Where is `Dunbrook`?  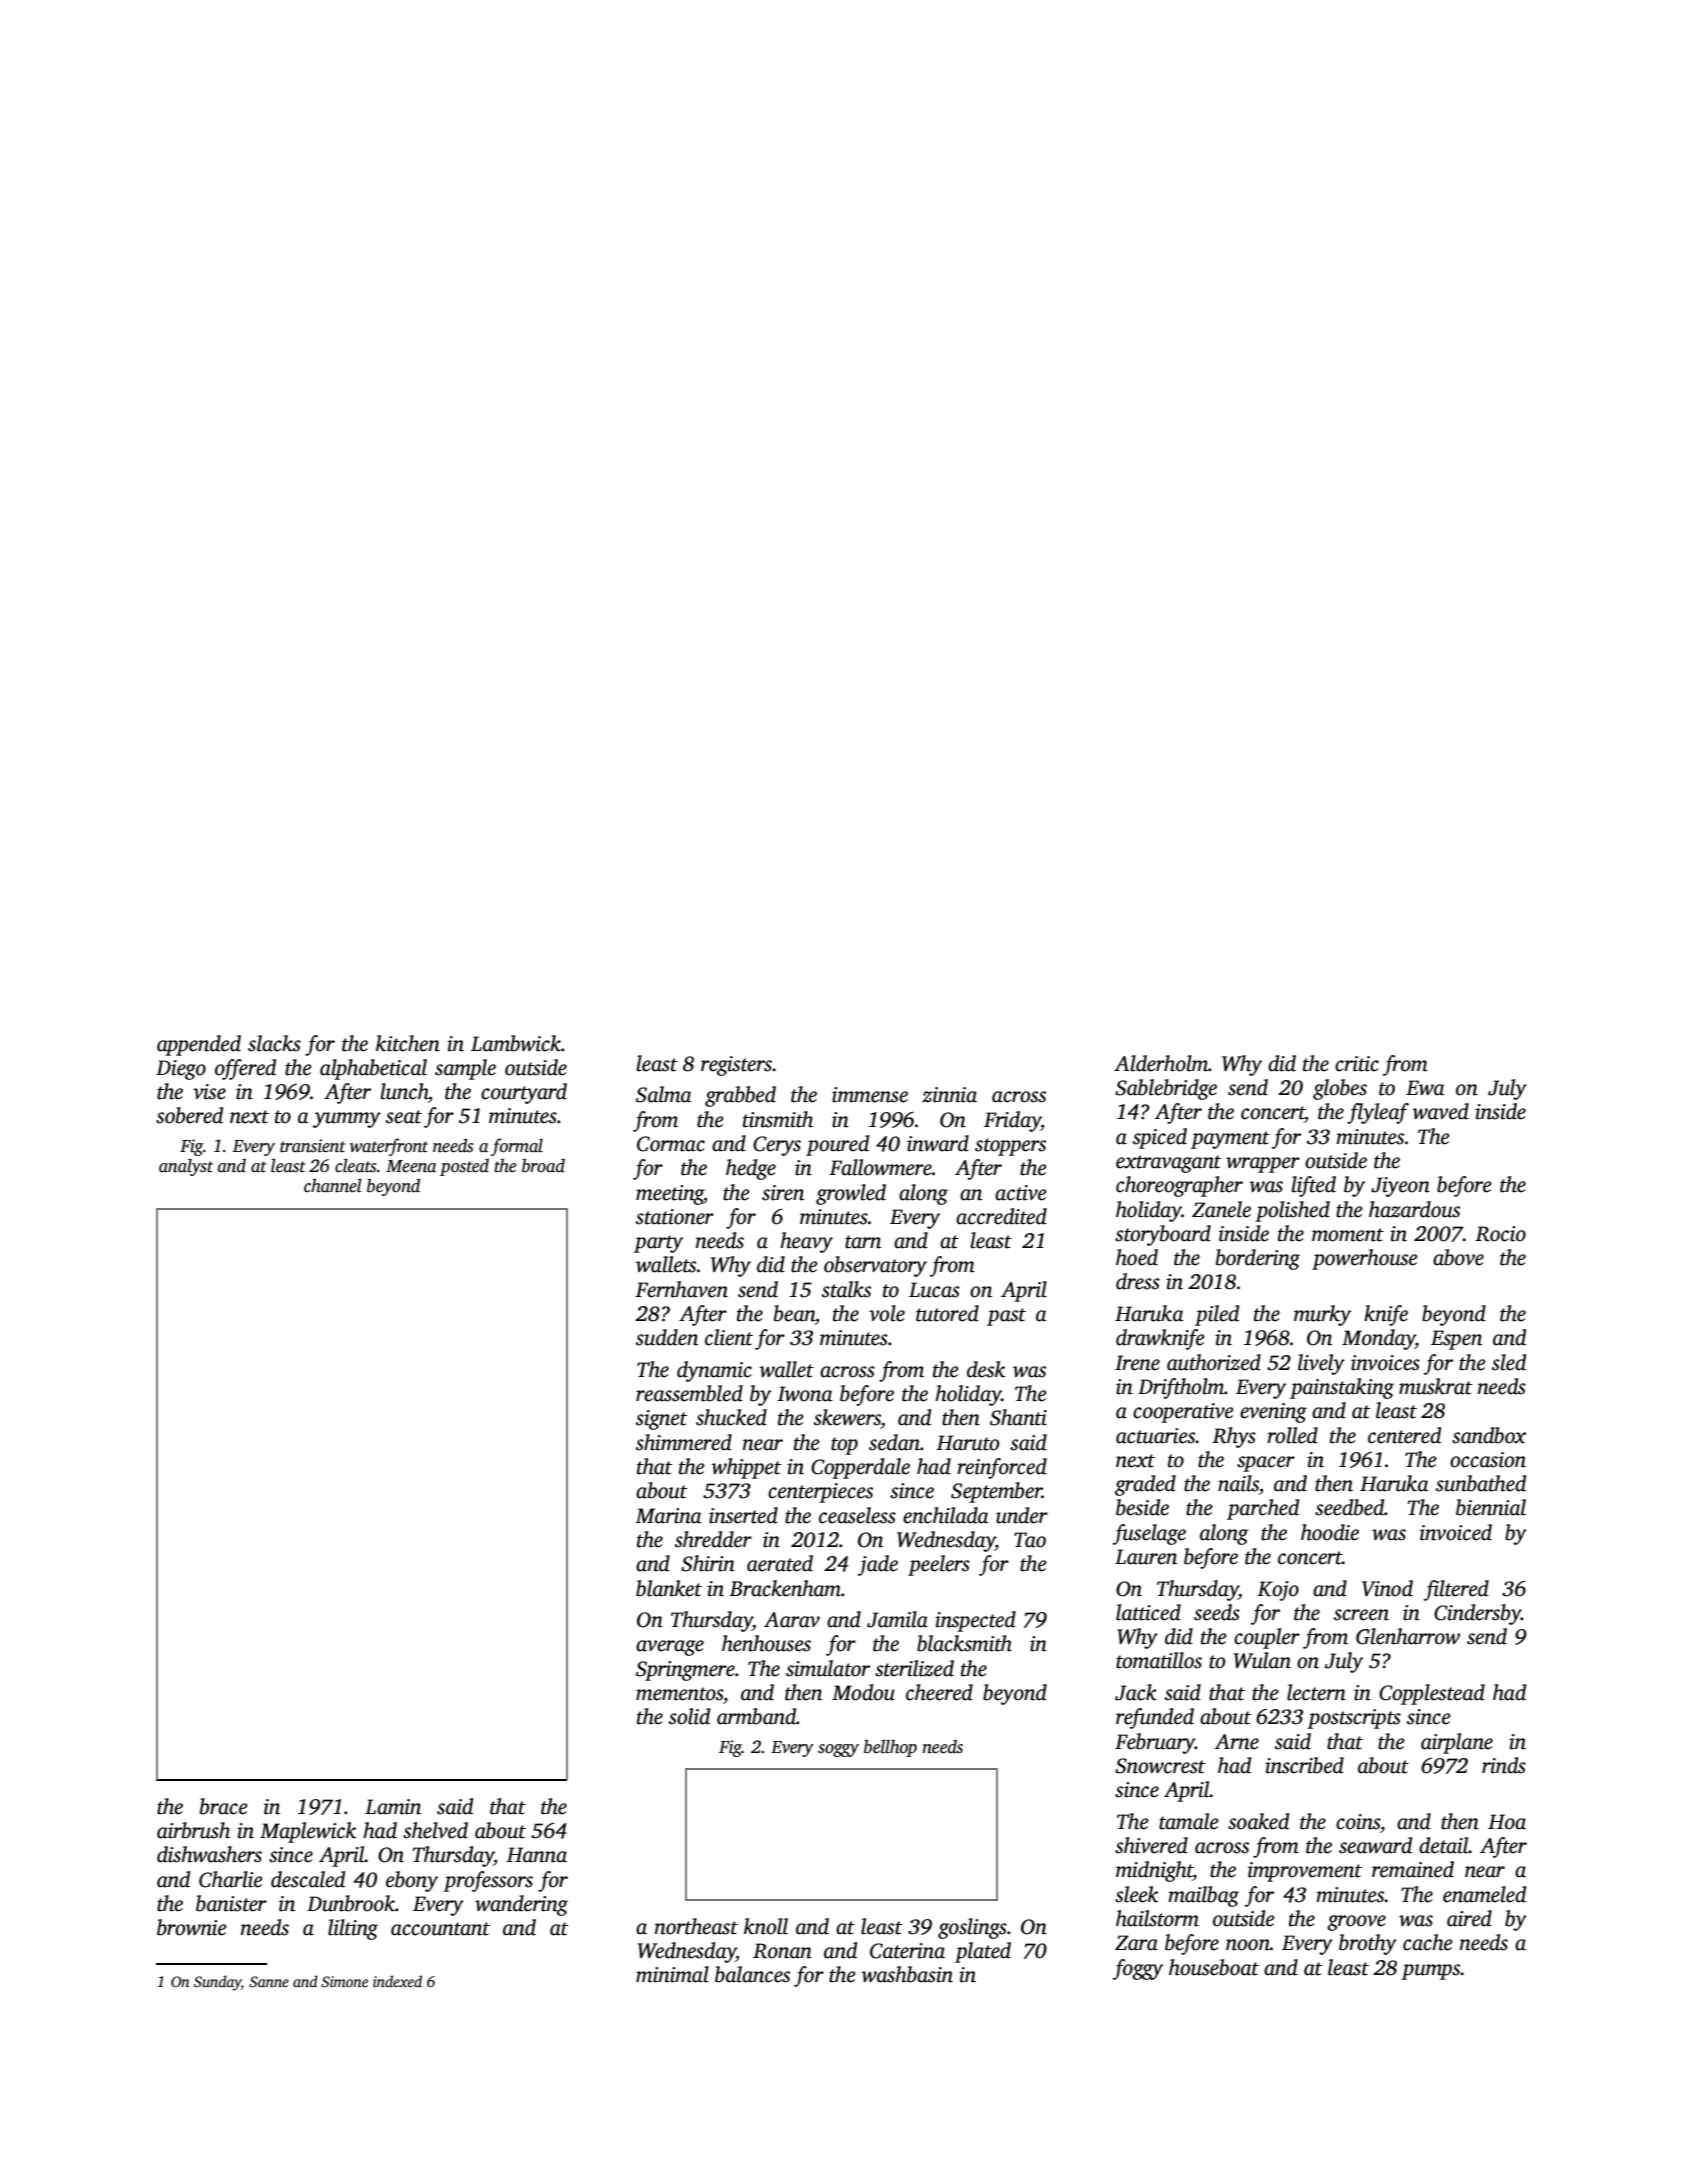
Dunbrook is located at coordinates (351, 1903).
